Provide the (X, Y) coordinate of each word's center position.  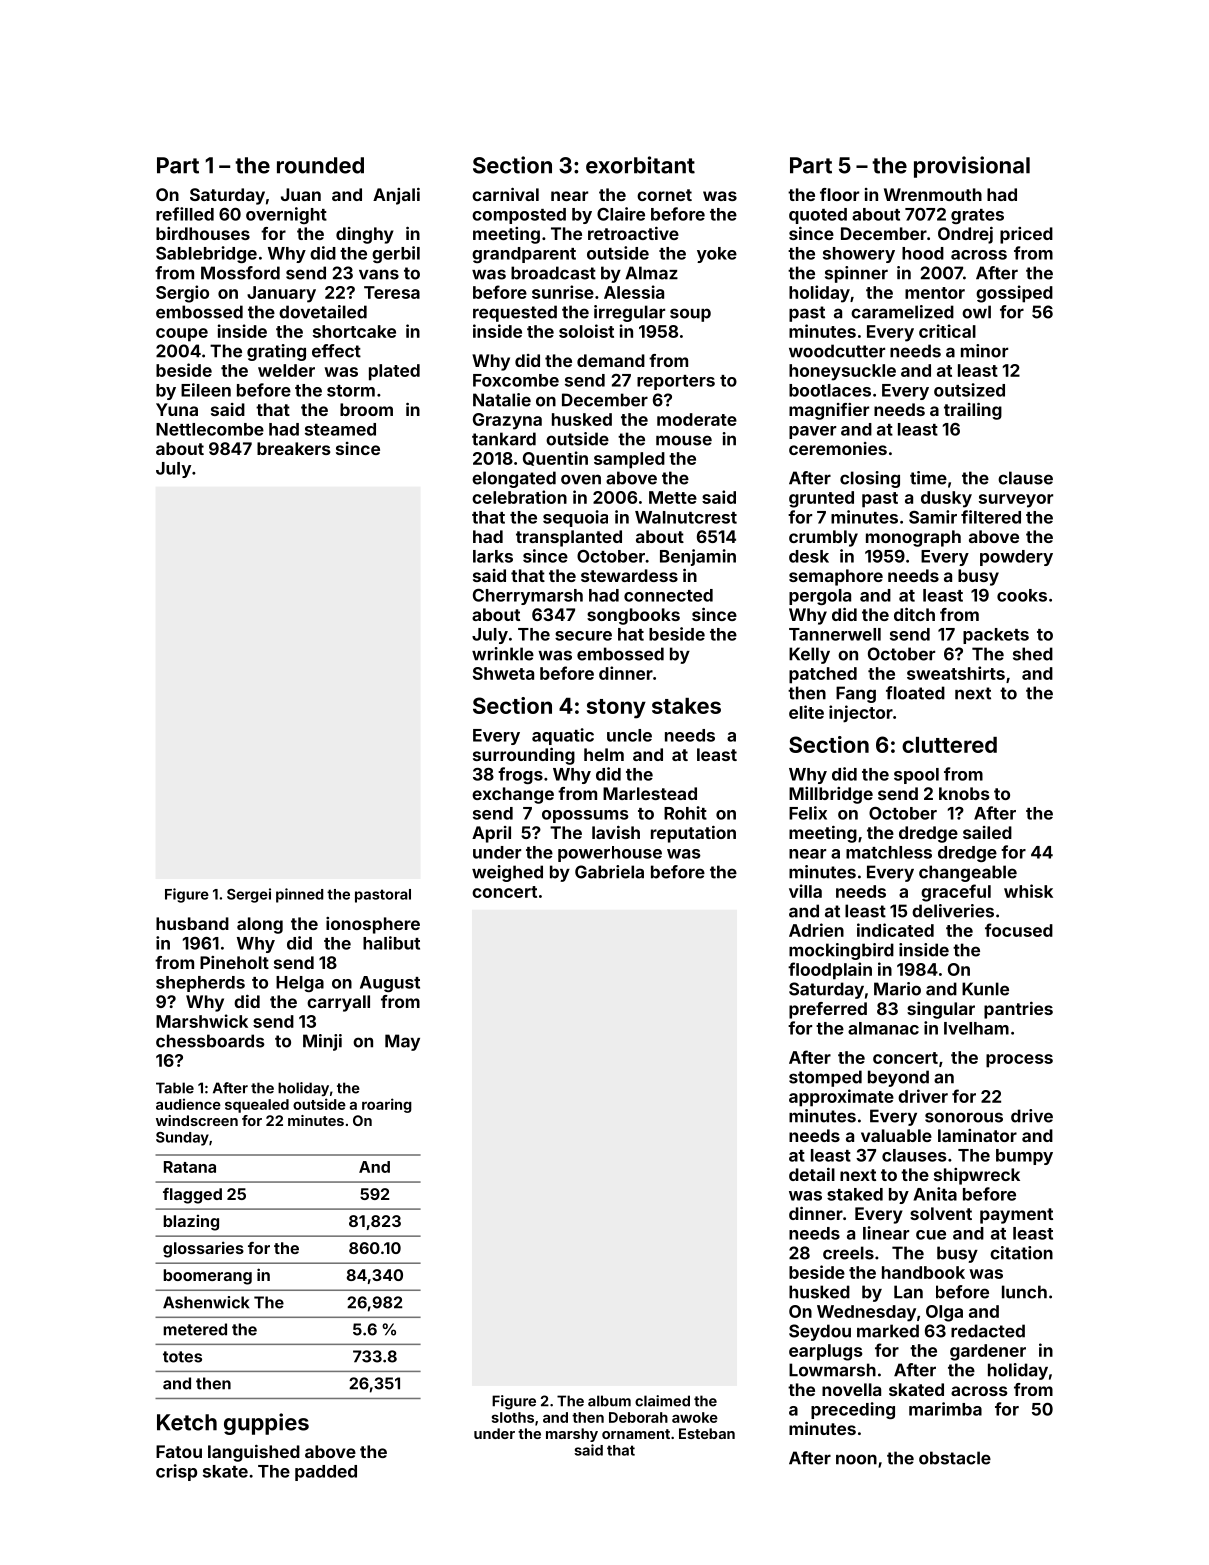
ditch (914, 614)
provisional (972, 167)
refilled (185, 214)
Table (175, 1088)
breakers (294, 448)
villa (805, 891)
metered (195, 1329)
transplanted (569, 538)
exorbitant (640, 165)
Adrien (816, 930)
